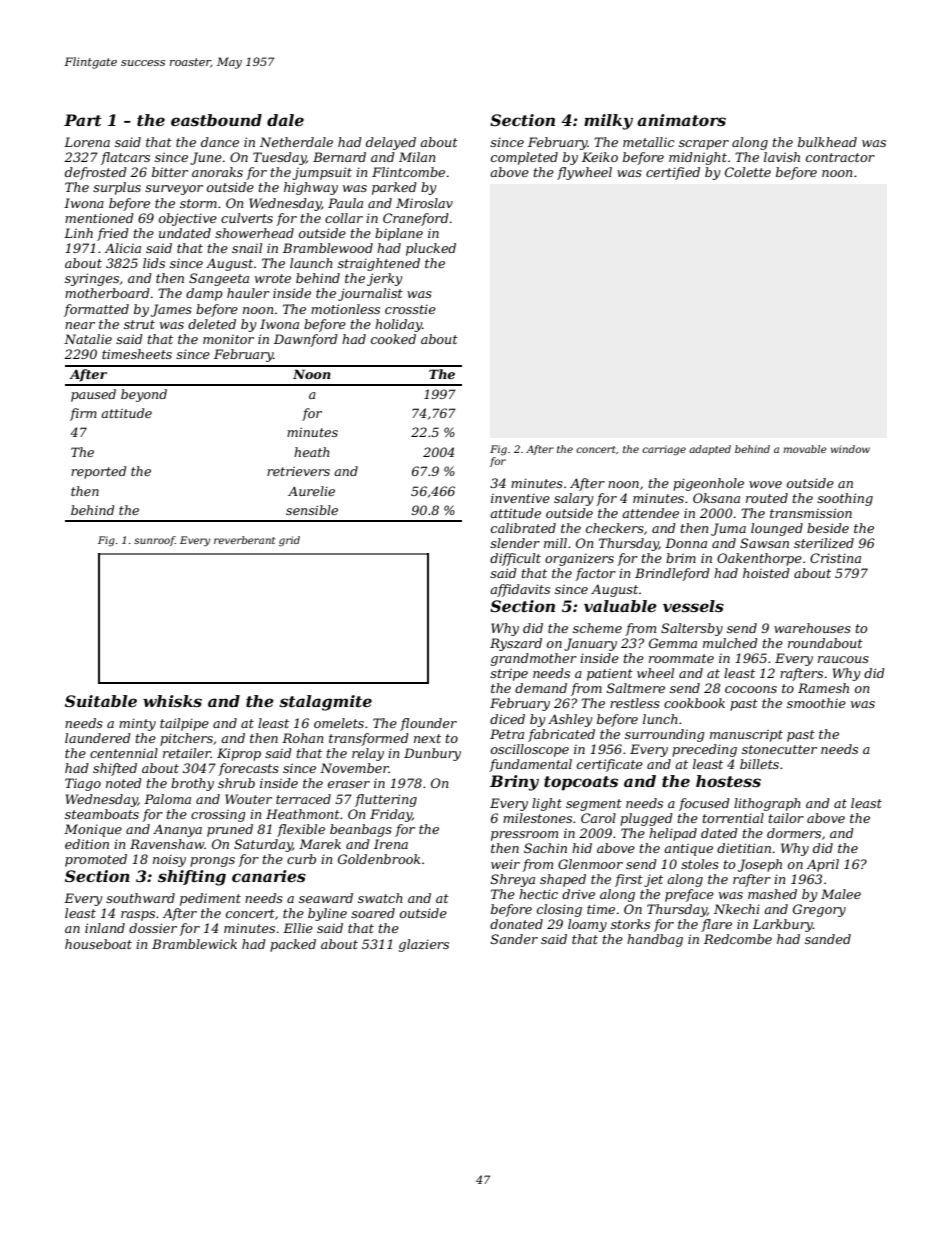 Image resolution: width=952 pixels, height=1233 pixels. Describe the element at coordinates (410, 309) in the screenshot. I see `crosstie` at that location.
